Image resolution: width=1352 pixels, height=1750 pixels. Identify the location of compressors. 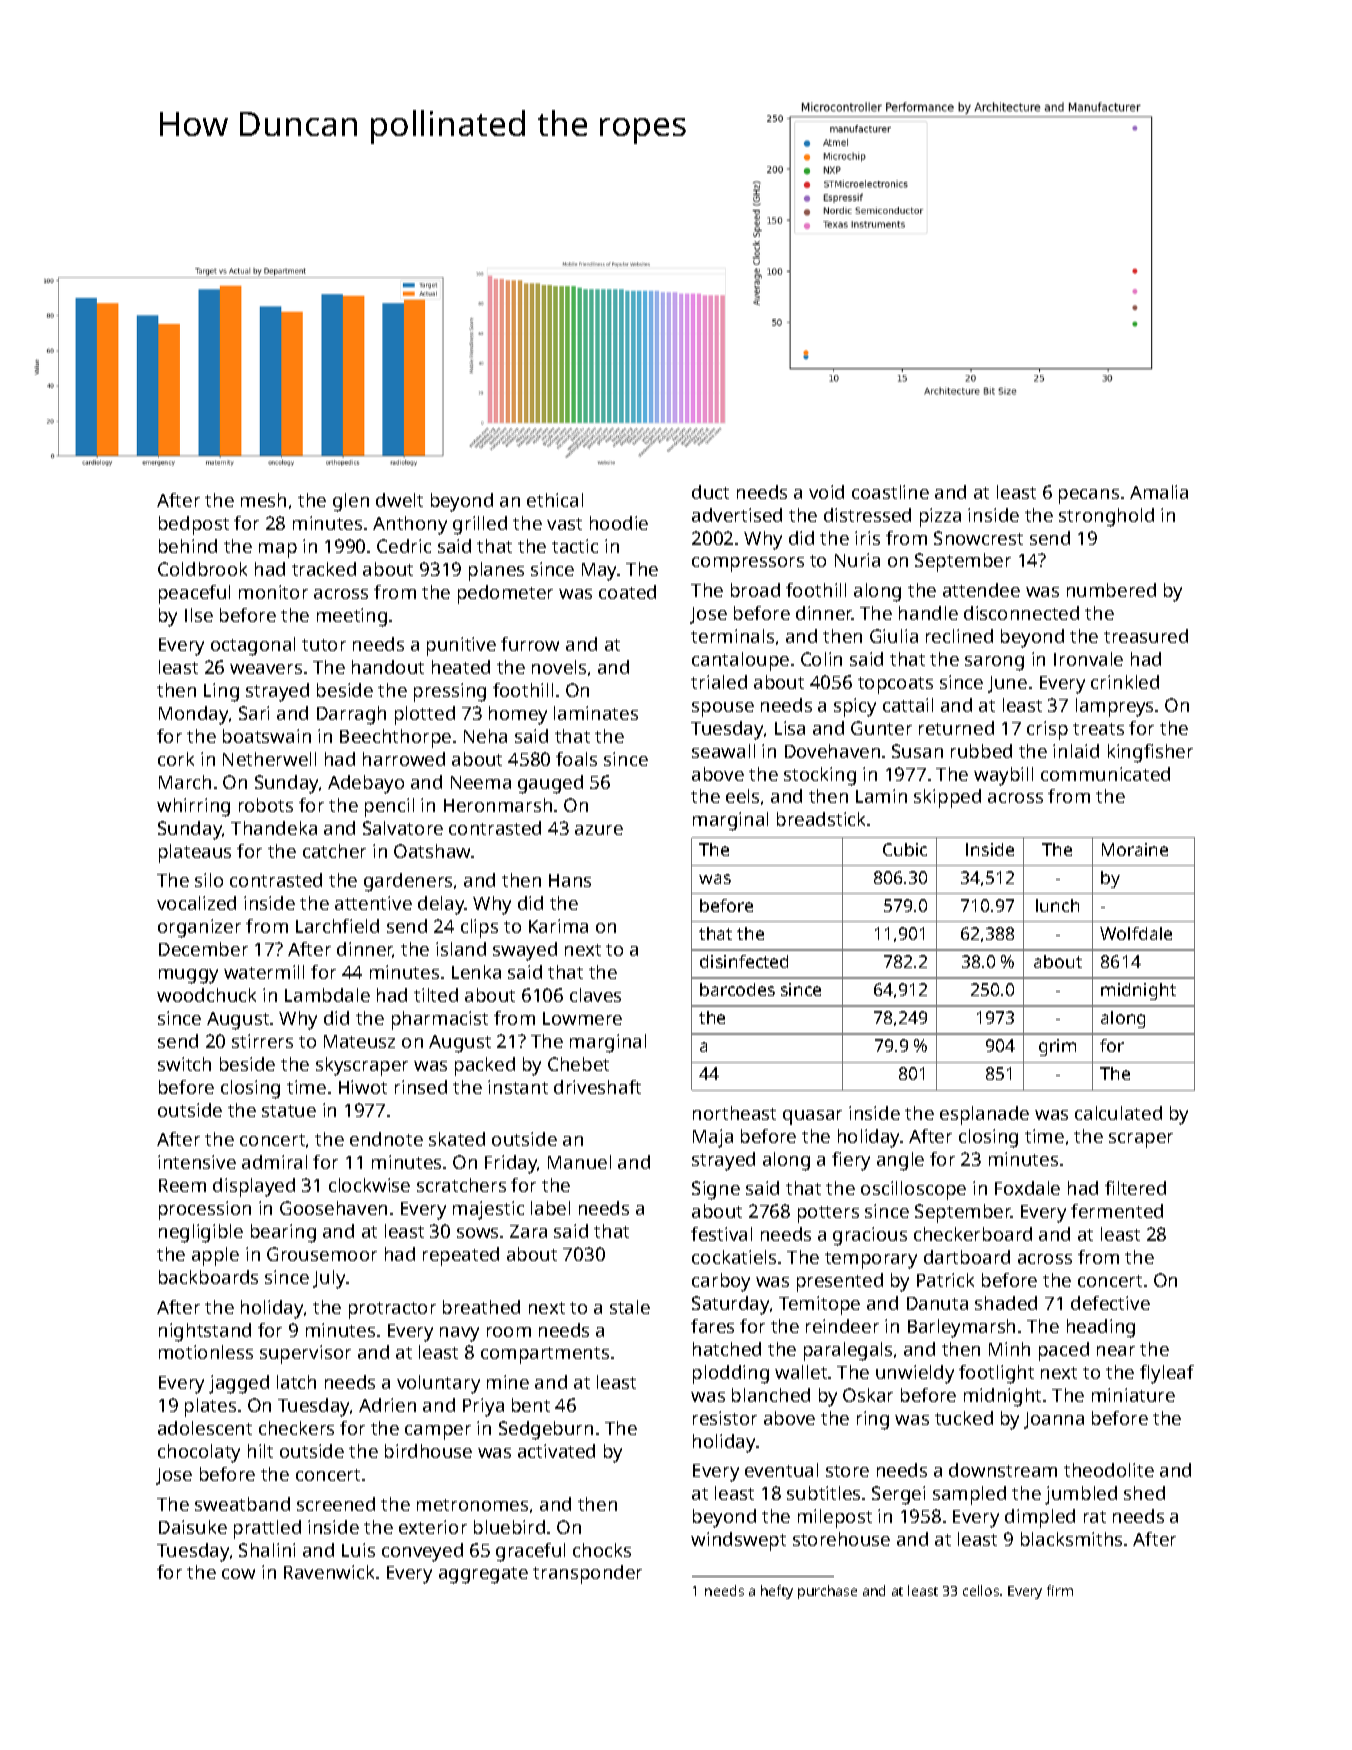
(748, 564).
